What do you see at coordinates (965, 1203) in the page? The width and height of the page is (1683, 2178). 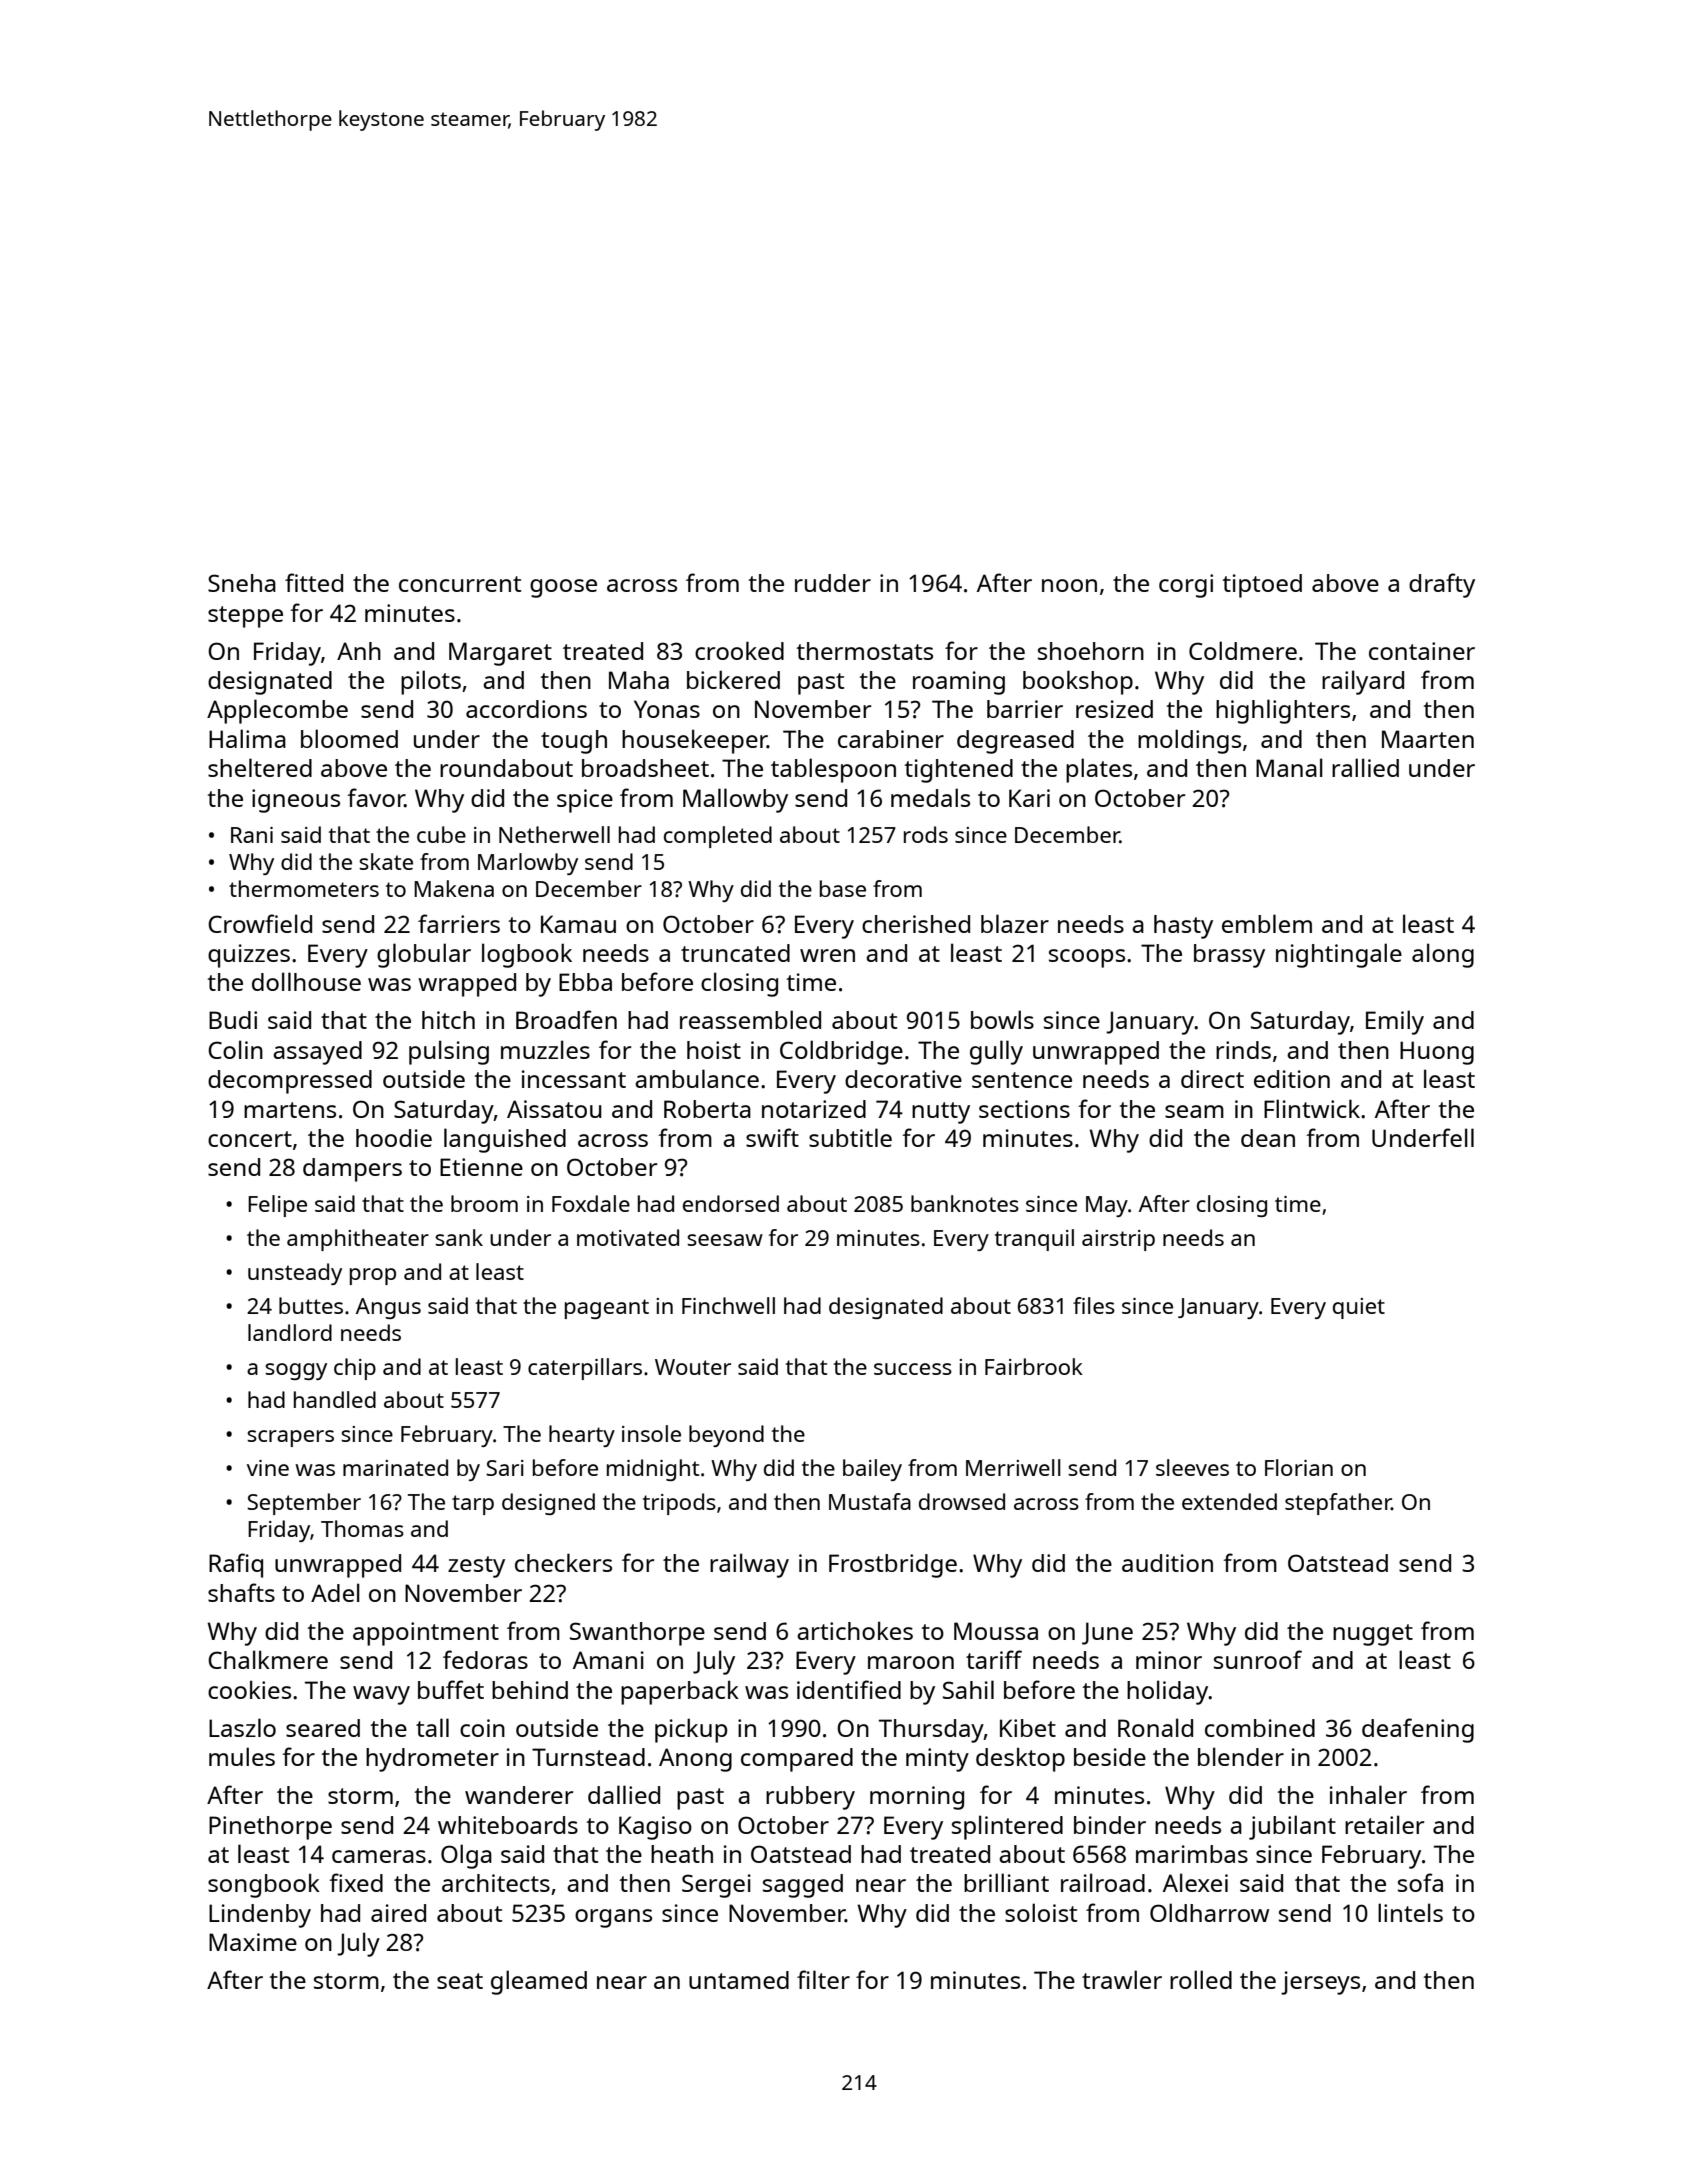 I see `banknotes` at bounding box center [965, 1203].
